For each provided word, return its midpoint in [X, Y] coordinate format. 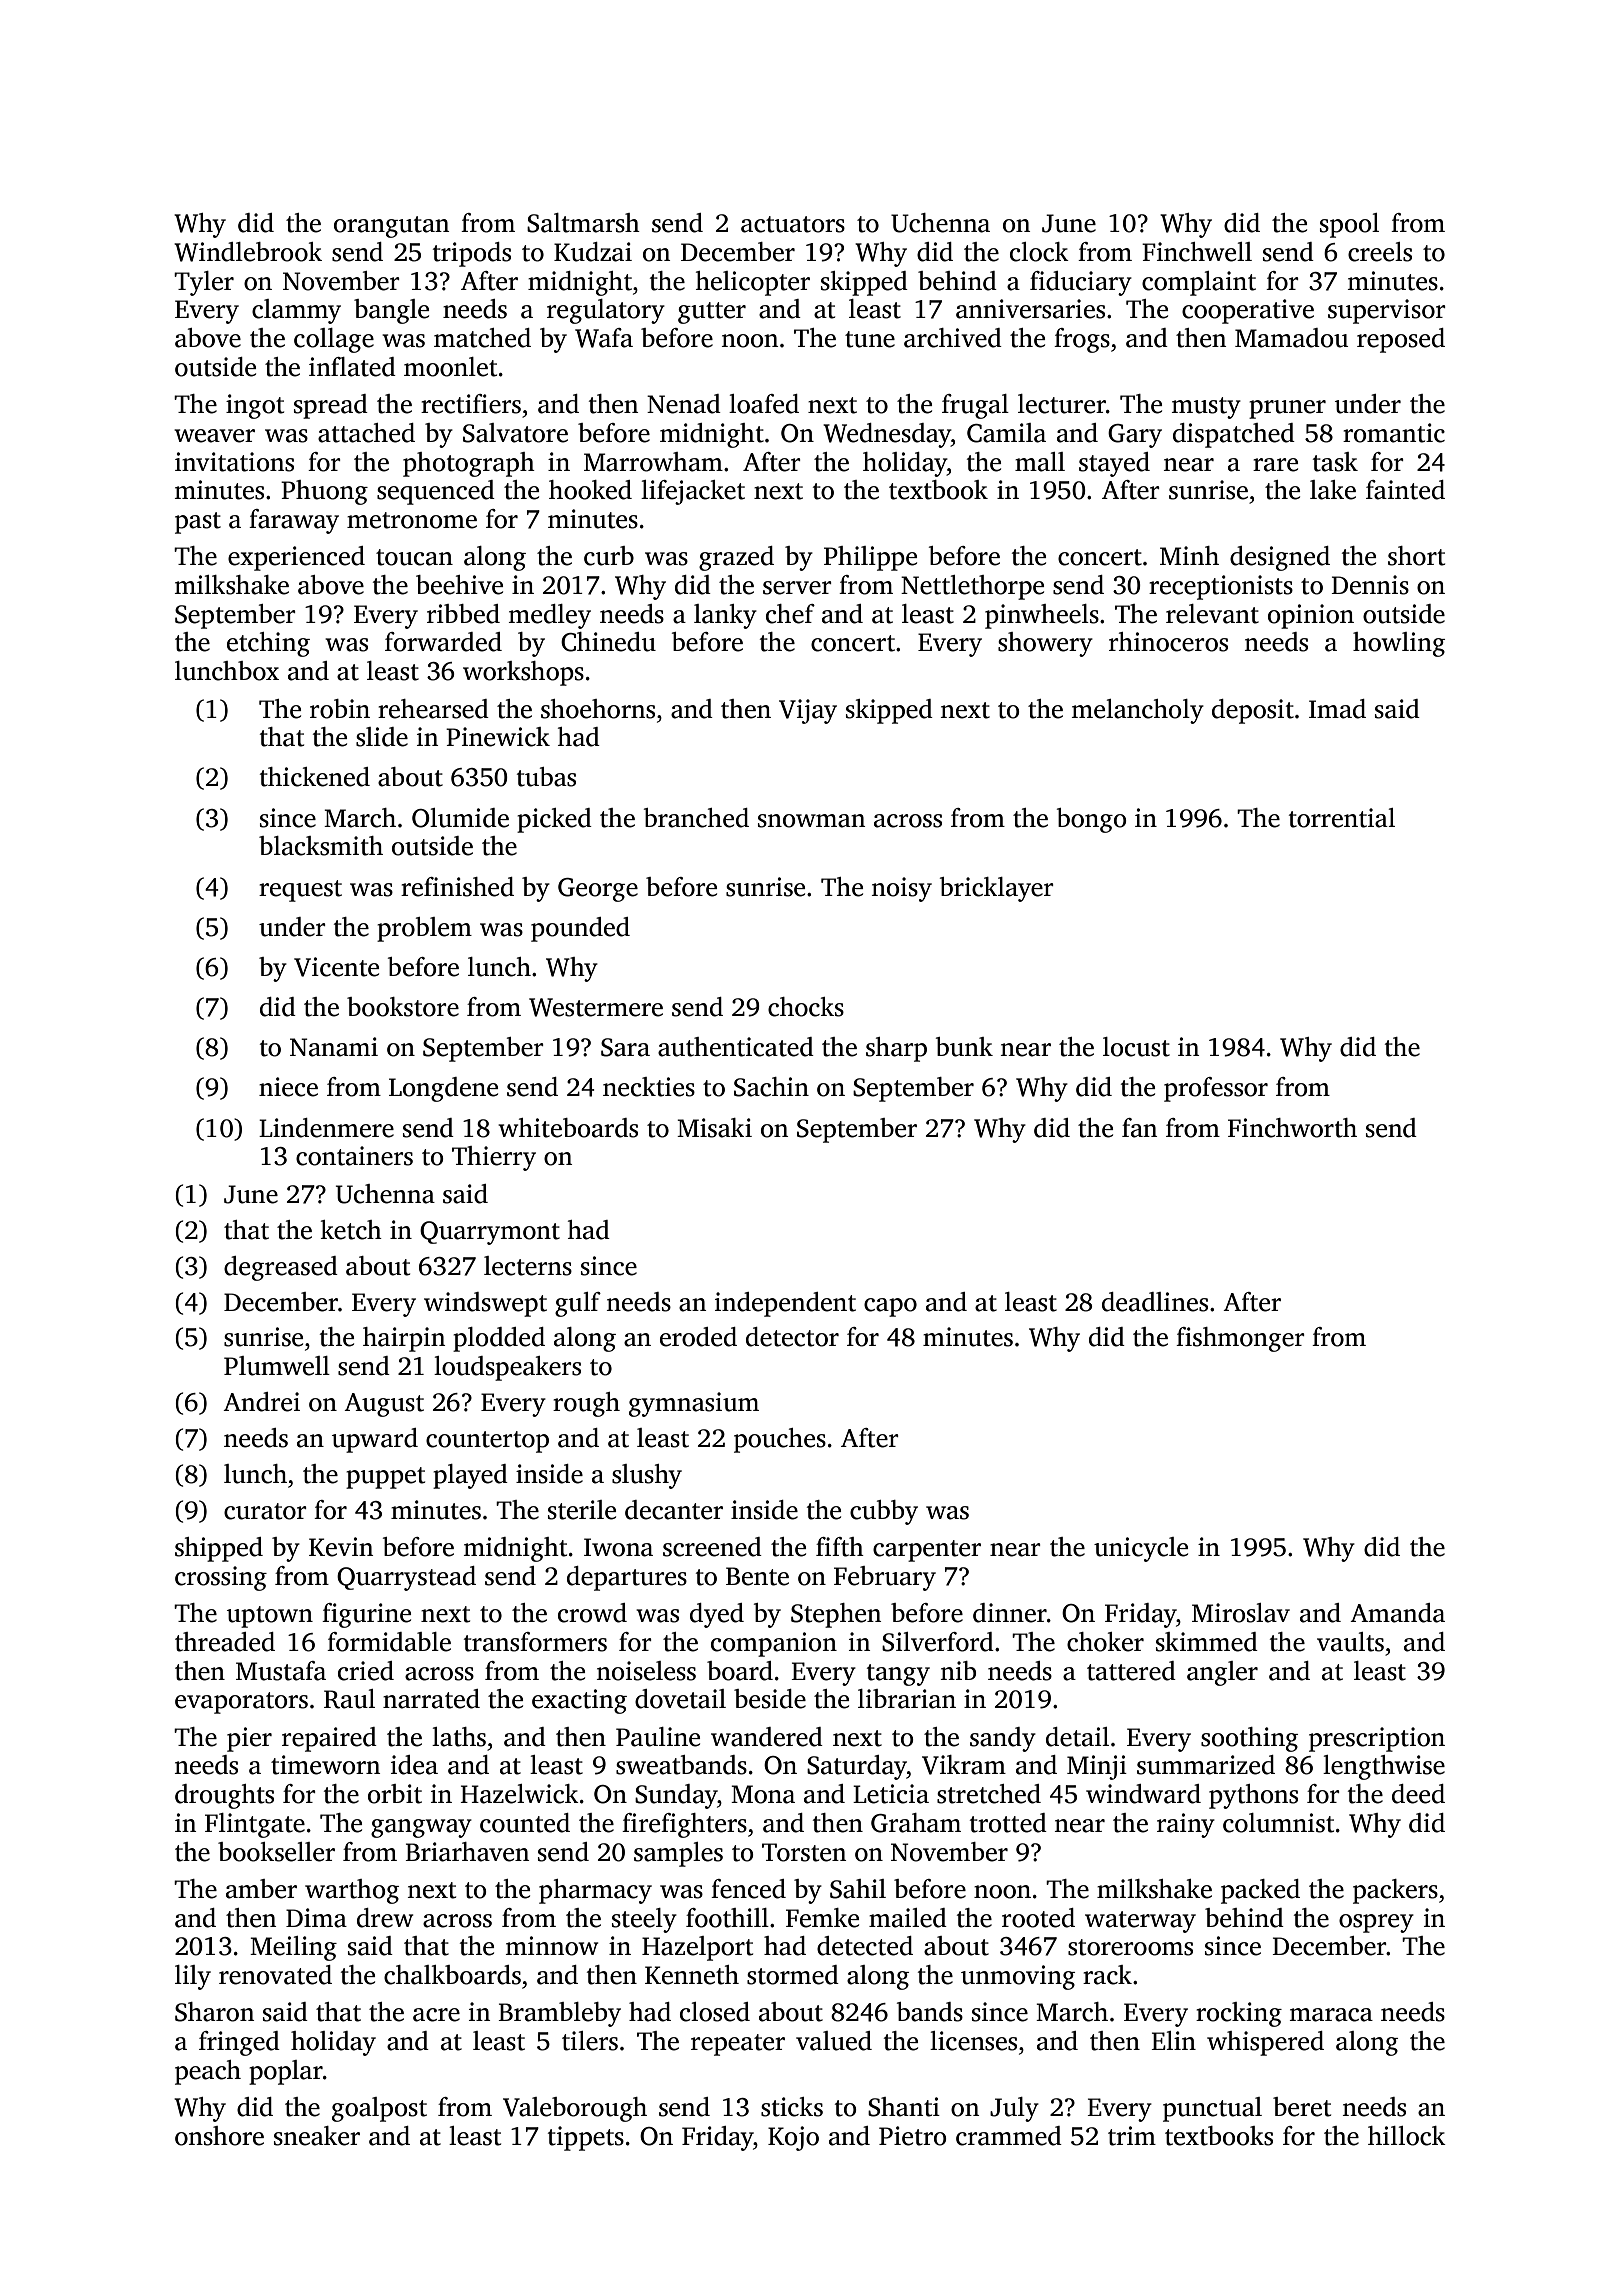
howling [1399, 644]
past [198, 523]
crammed [1009, 2136]
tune [870, 339]
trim [1132, 2136]
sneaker [317, 2136]
